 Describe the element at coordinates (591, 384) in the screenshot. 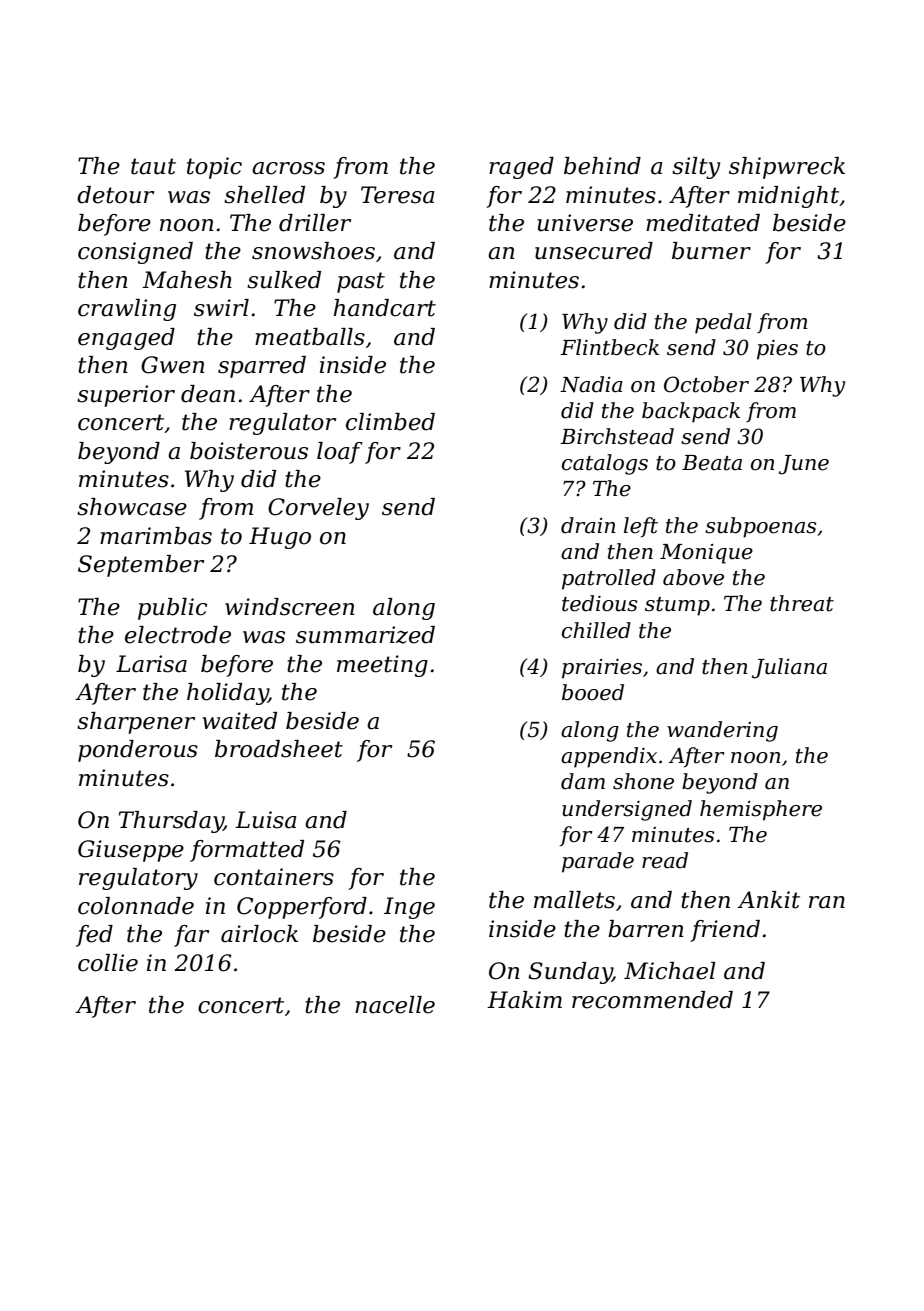

I see `Nadia` at that location.
